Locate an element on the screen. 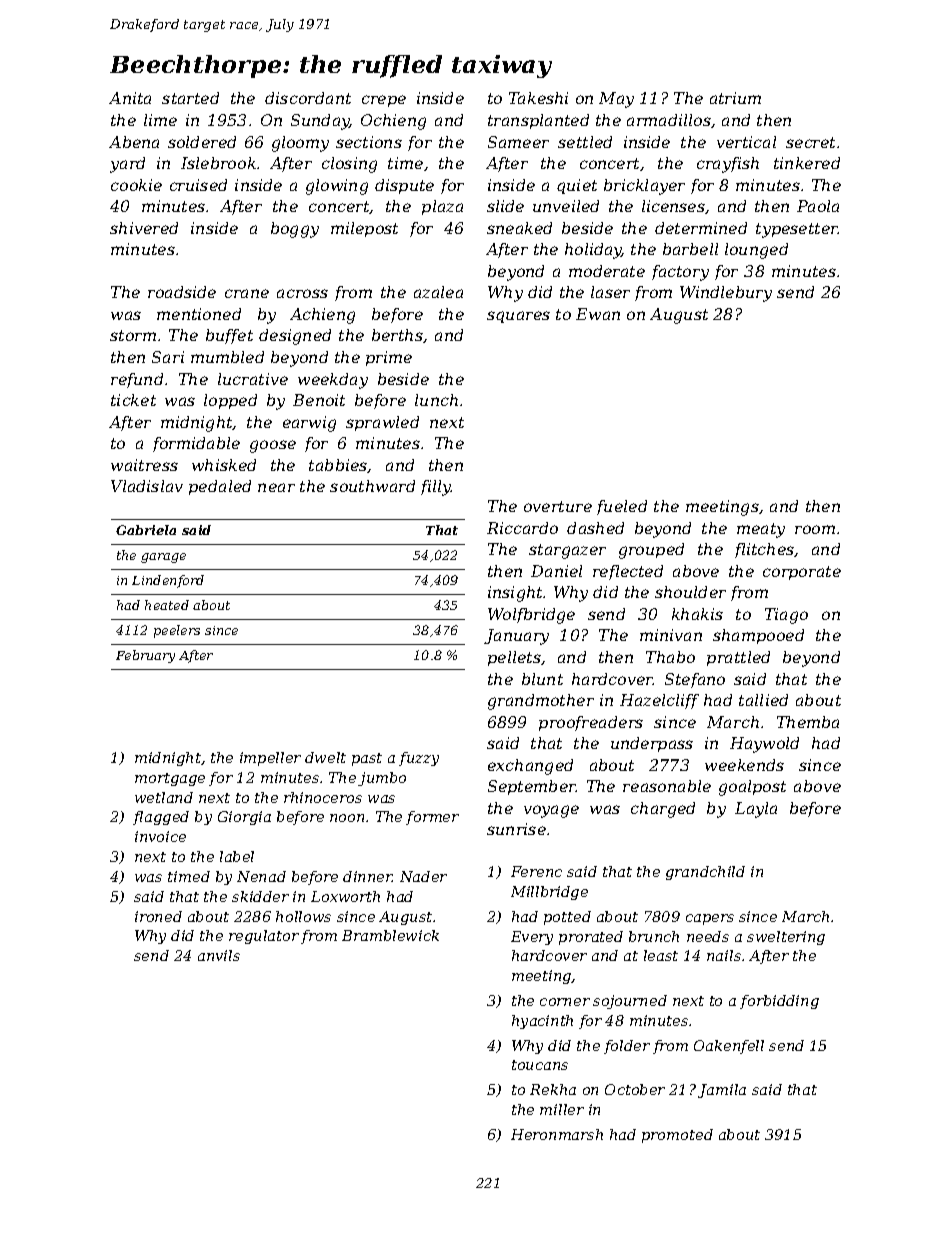 The image size is (952, 1233). January is located at coordinates (516, 637).
